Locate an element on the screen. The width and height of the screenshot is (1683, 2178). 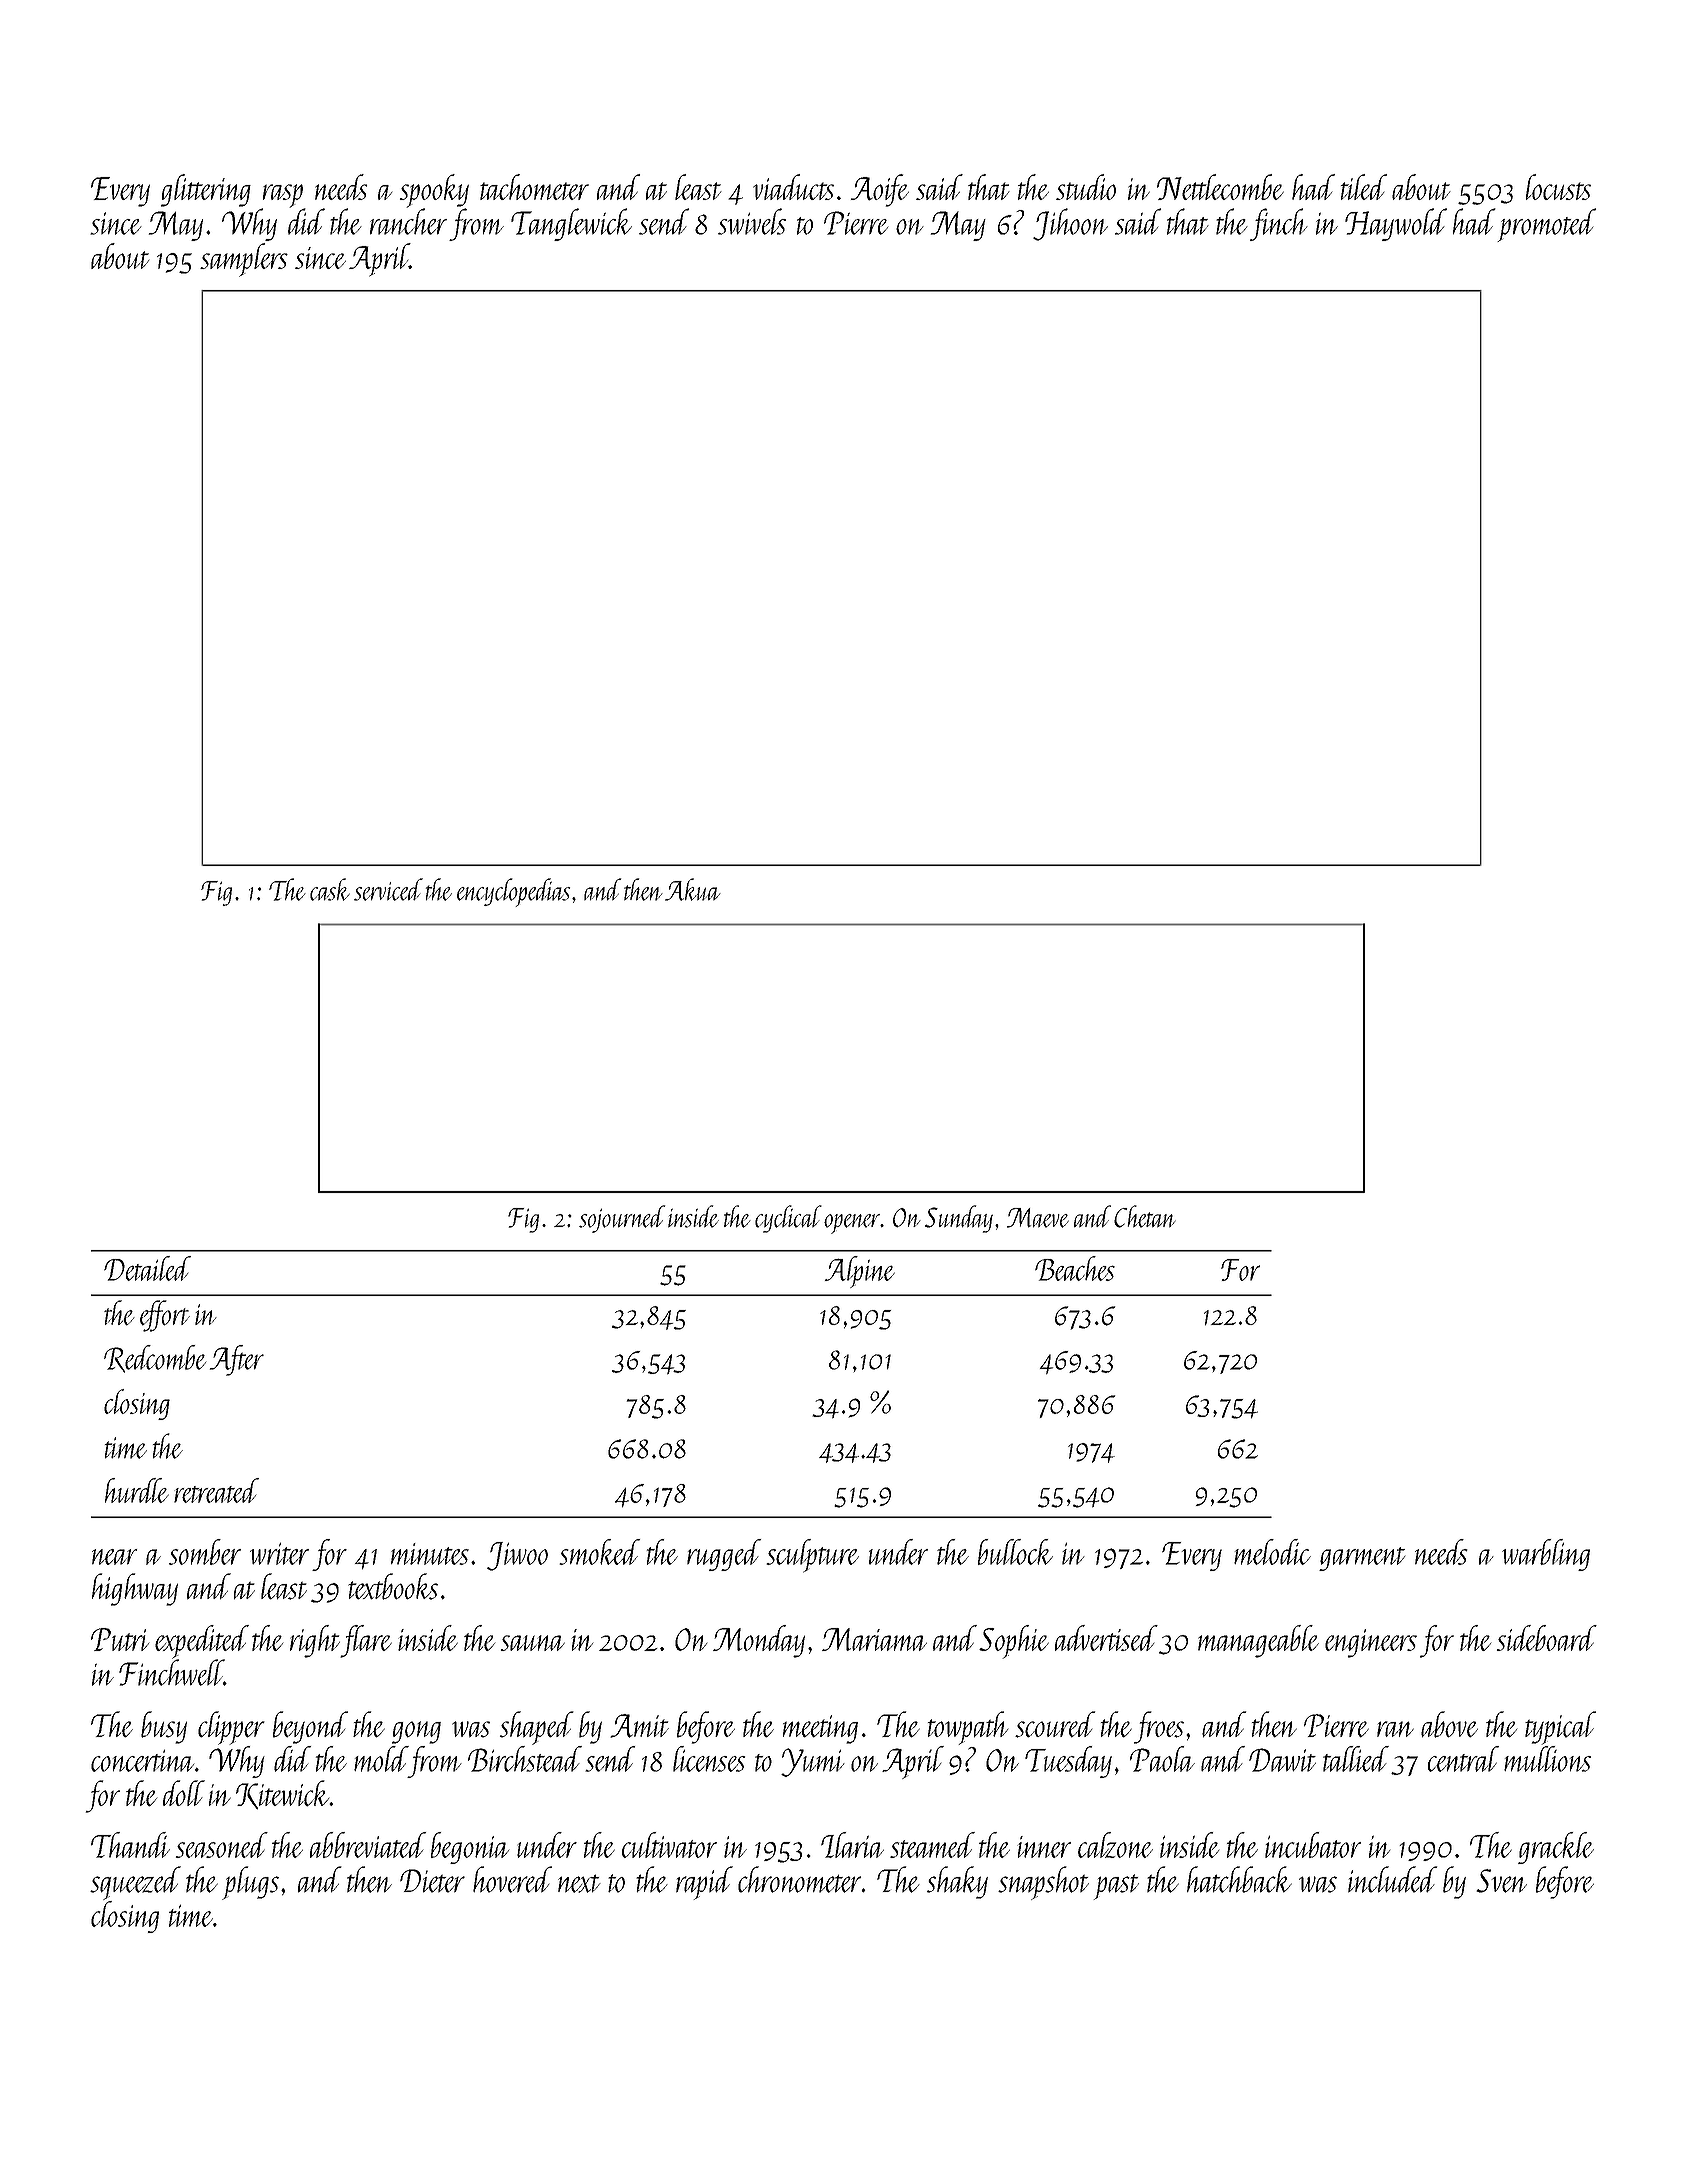
Akua is located at coordinates (693, 889).
